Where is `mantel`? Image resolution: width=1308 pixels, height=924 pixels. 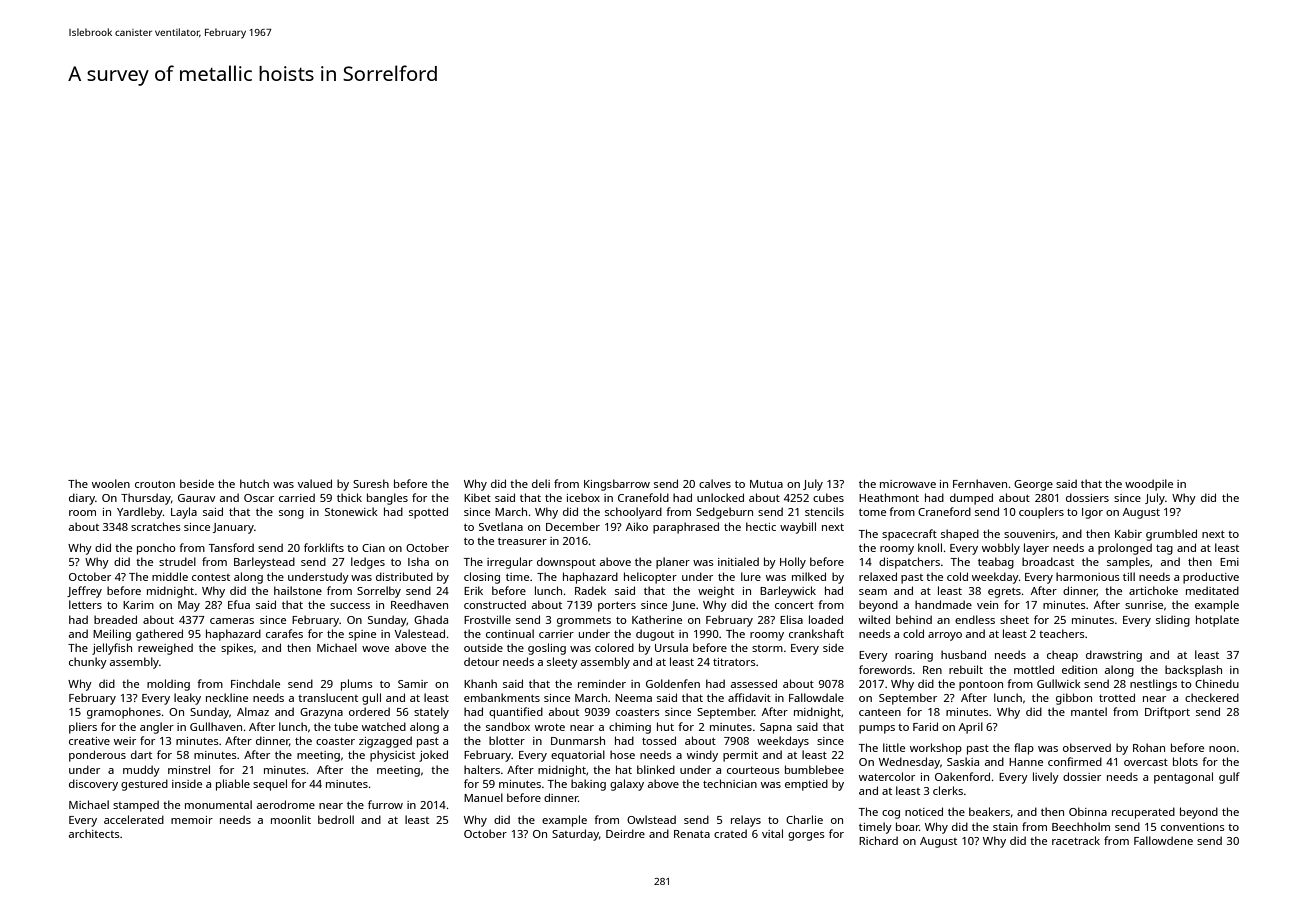 mantel is located at coordinates (1089, 711).
